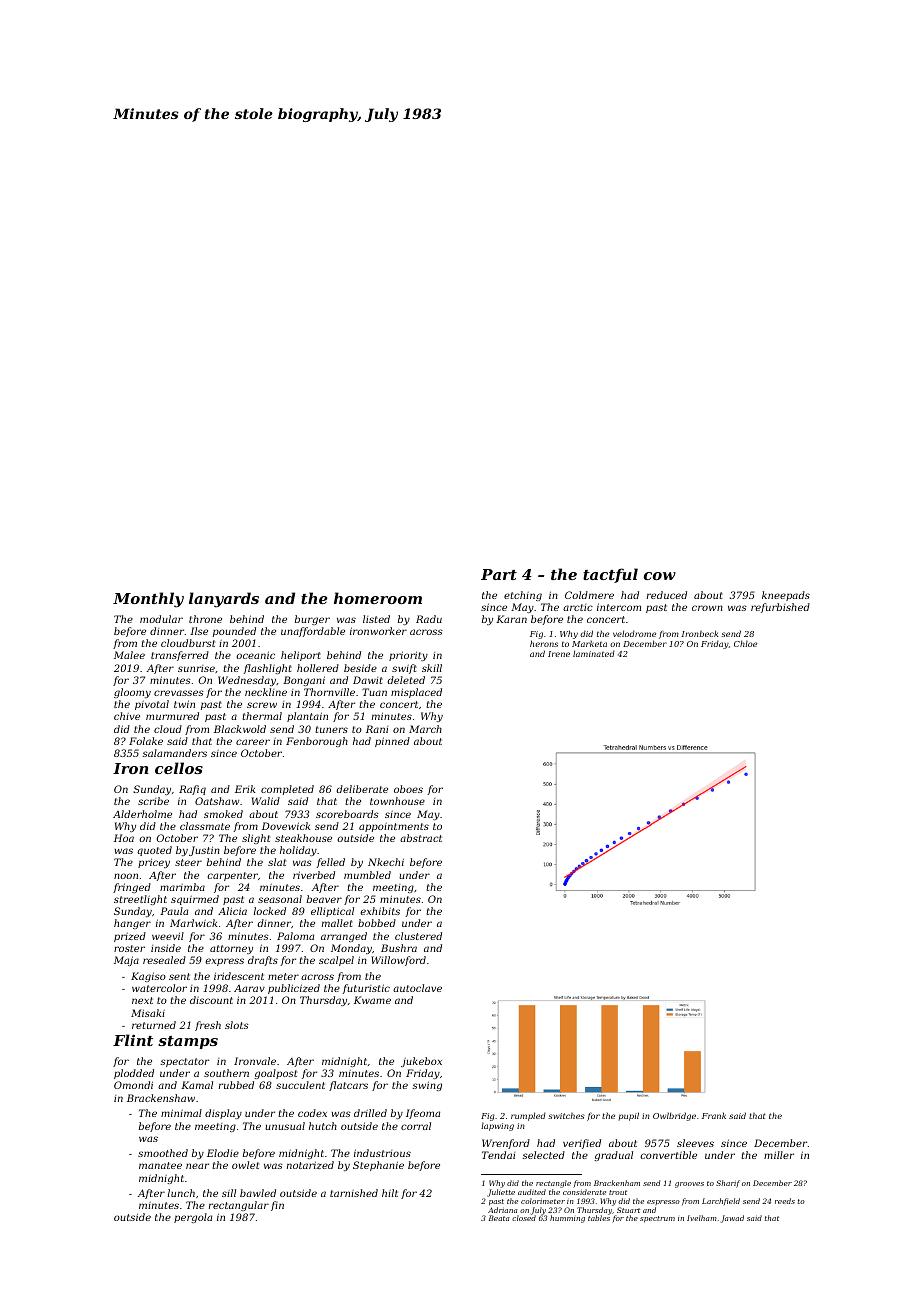 This screenshot has width=924, height=1308. I want to click on pricey, so click(154, 863).
